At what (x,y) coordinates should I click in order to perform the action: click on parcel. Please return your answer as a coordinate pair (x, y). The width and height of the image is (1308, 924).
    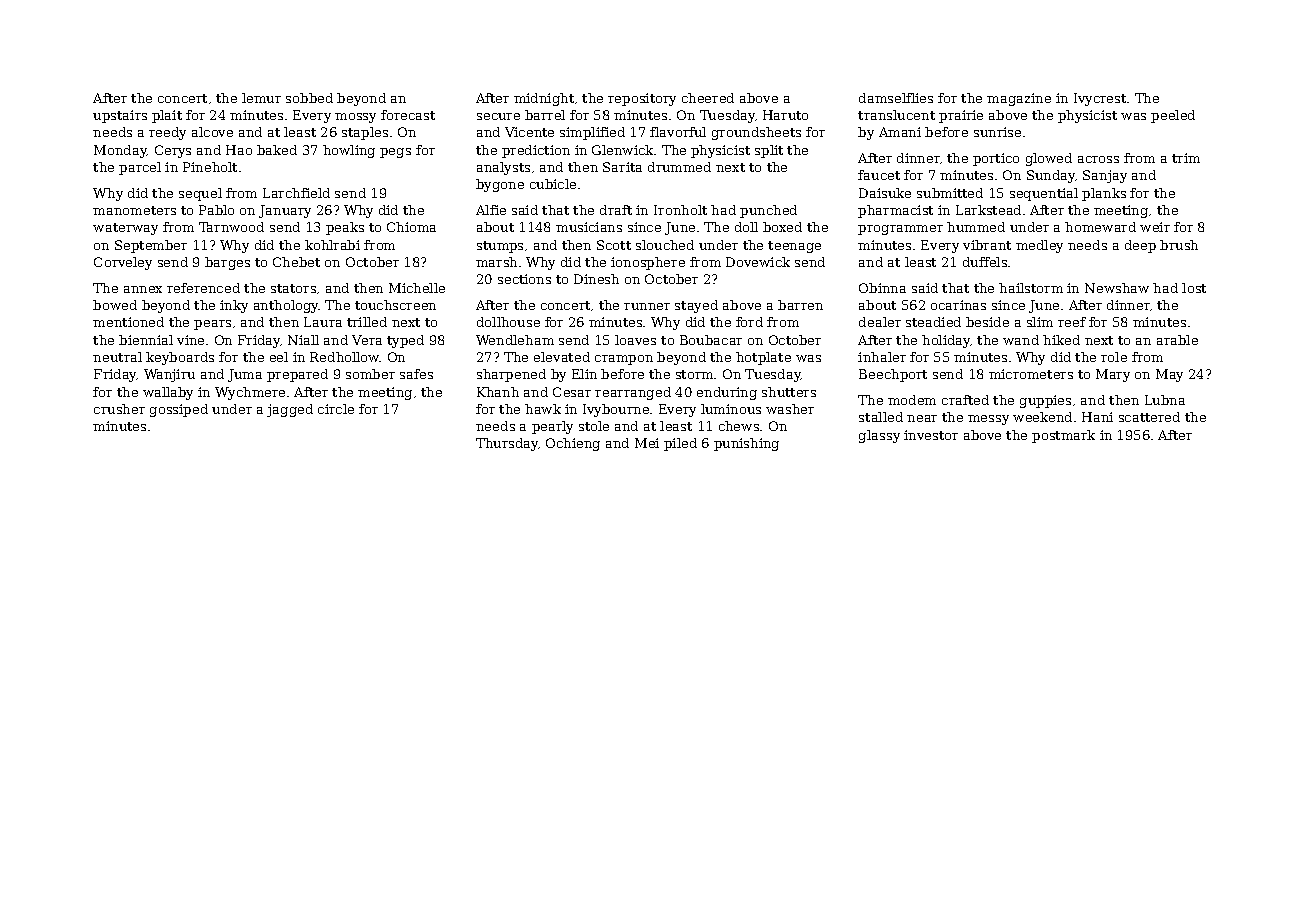
    Looking at the image, I should click on (140, 168).
